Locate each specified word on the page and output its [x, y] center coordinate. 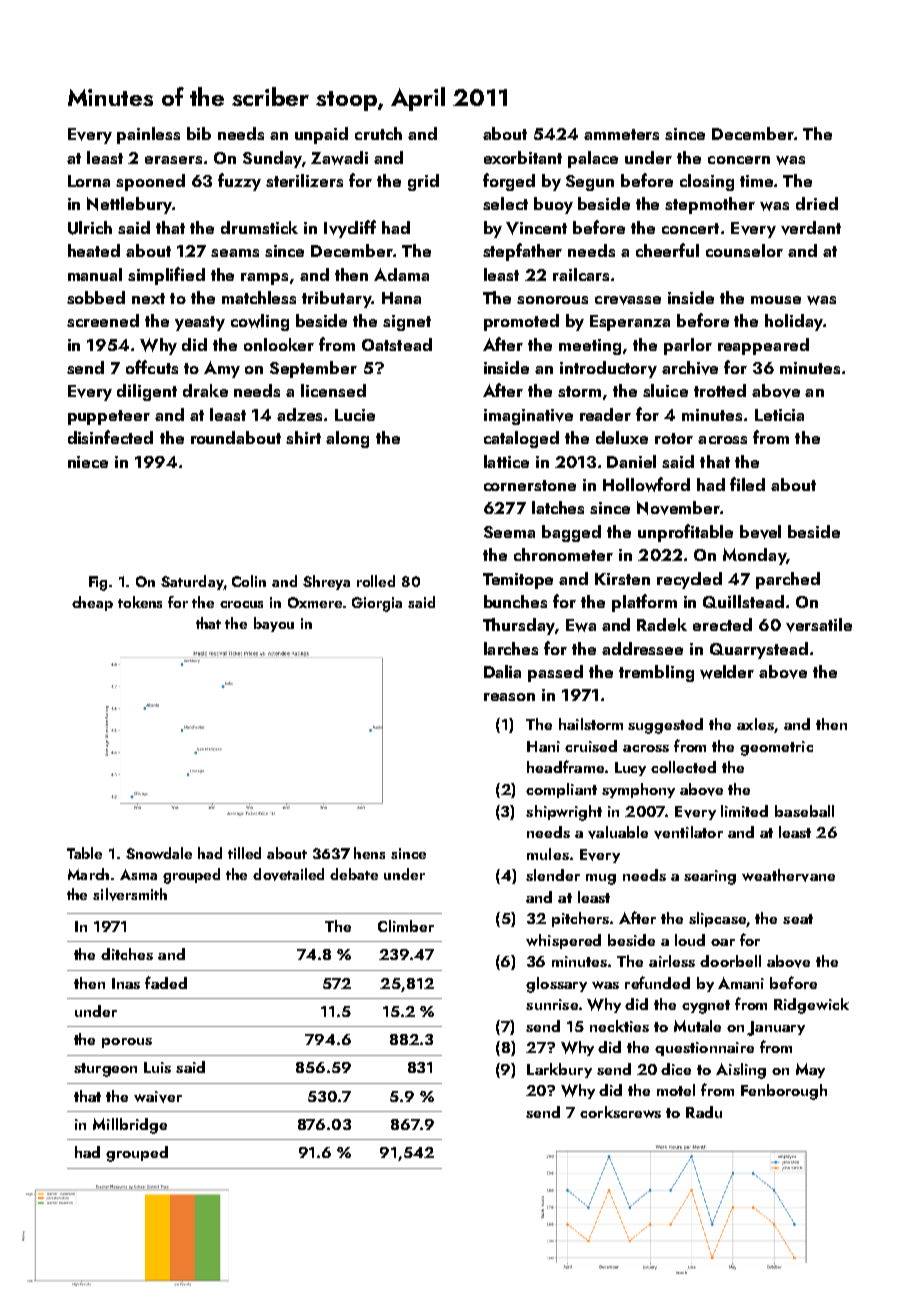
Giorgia [377, 604]
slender [553, 875]
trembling [656, 673]
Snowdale [159, 853]
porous [127, 1043]
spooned [150, 182]
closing [707, 182]
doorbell [730, 961]
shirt [303, 437]
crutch [378, 133]
